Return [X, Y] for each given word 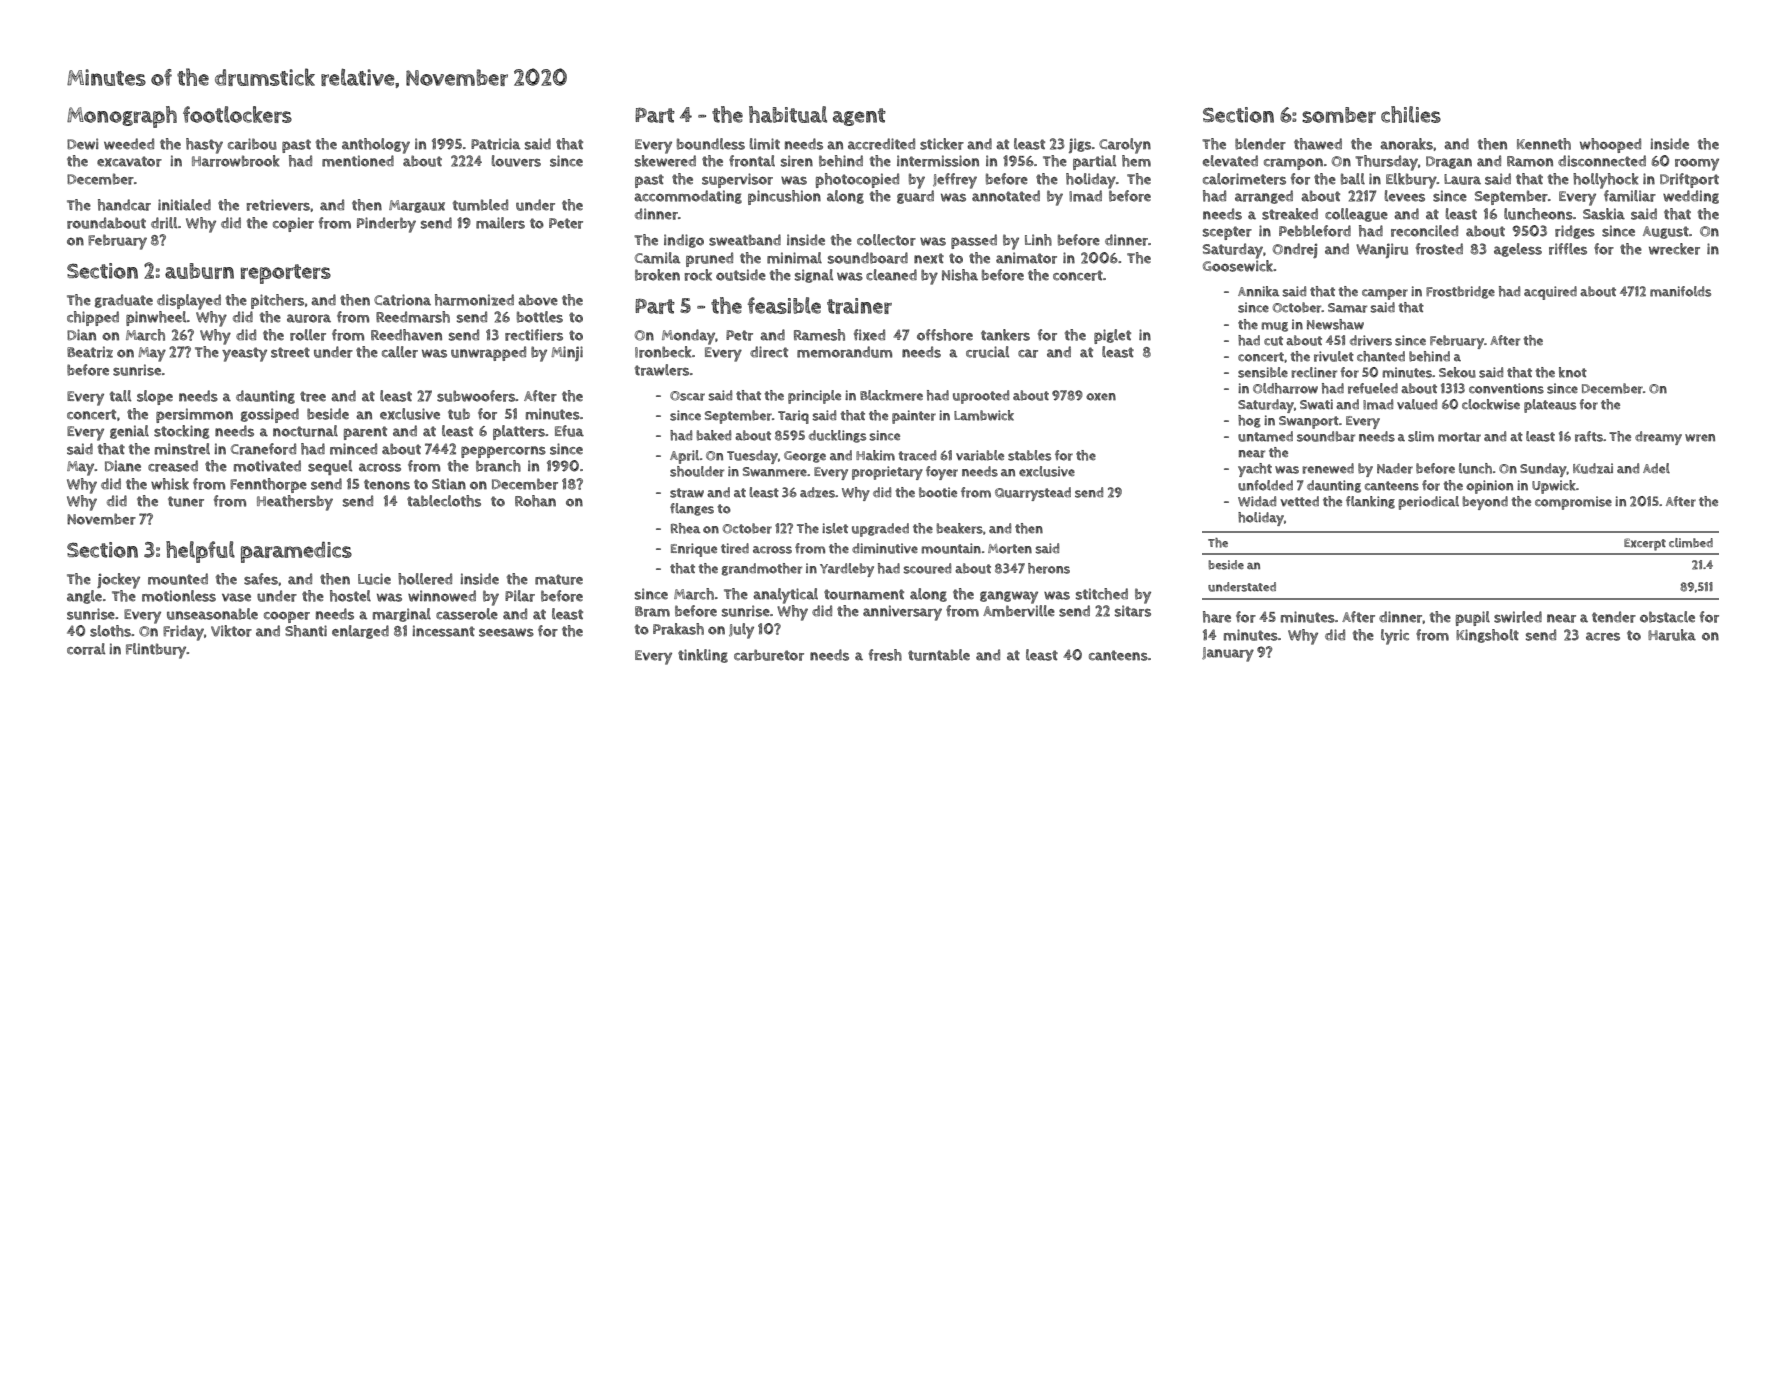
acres [1603, 636]
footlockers [237, 114]
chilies [1411, 114]
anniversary [902, 613]
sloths [110, 631]
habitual [788, 114]
